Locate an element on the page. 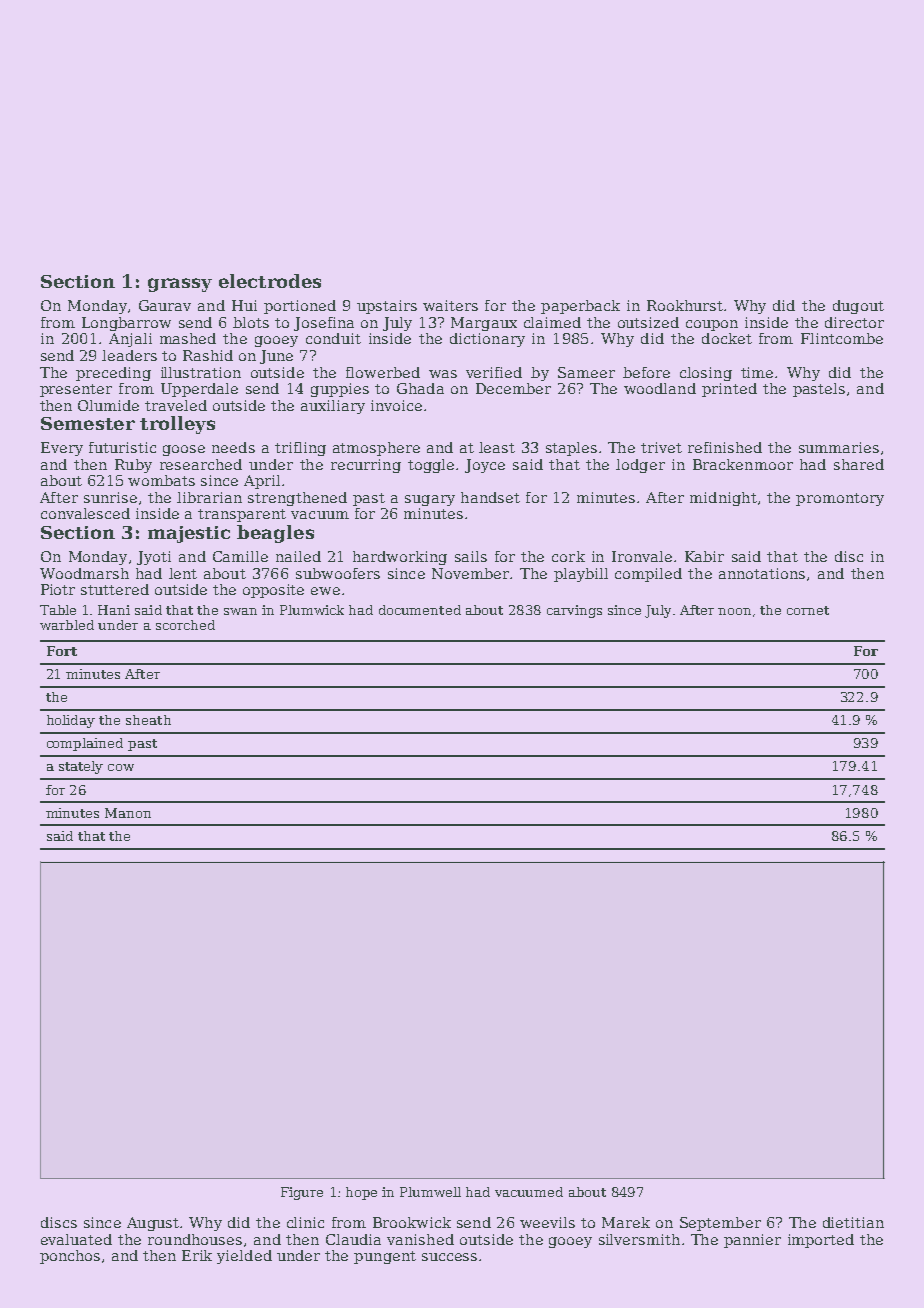  cow is located at coordinates (121, 767).
